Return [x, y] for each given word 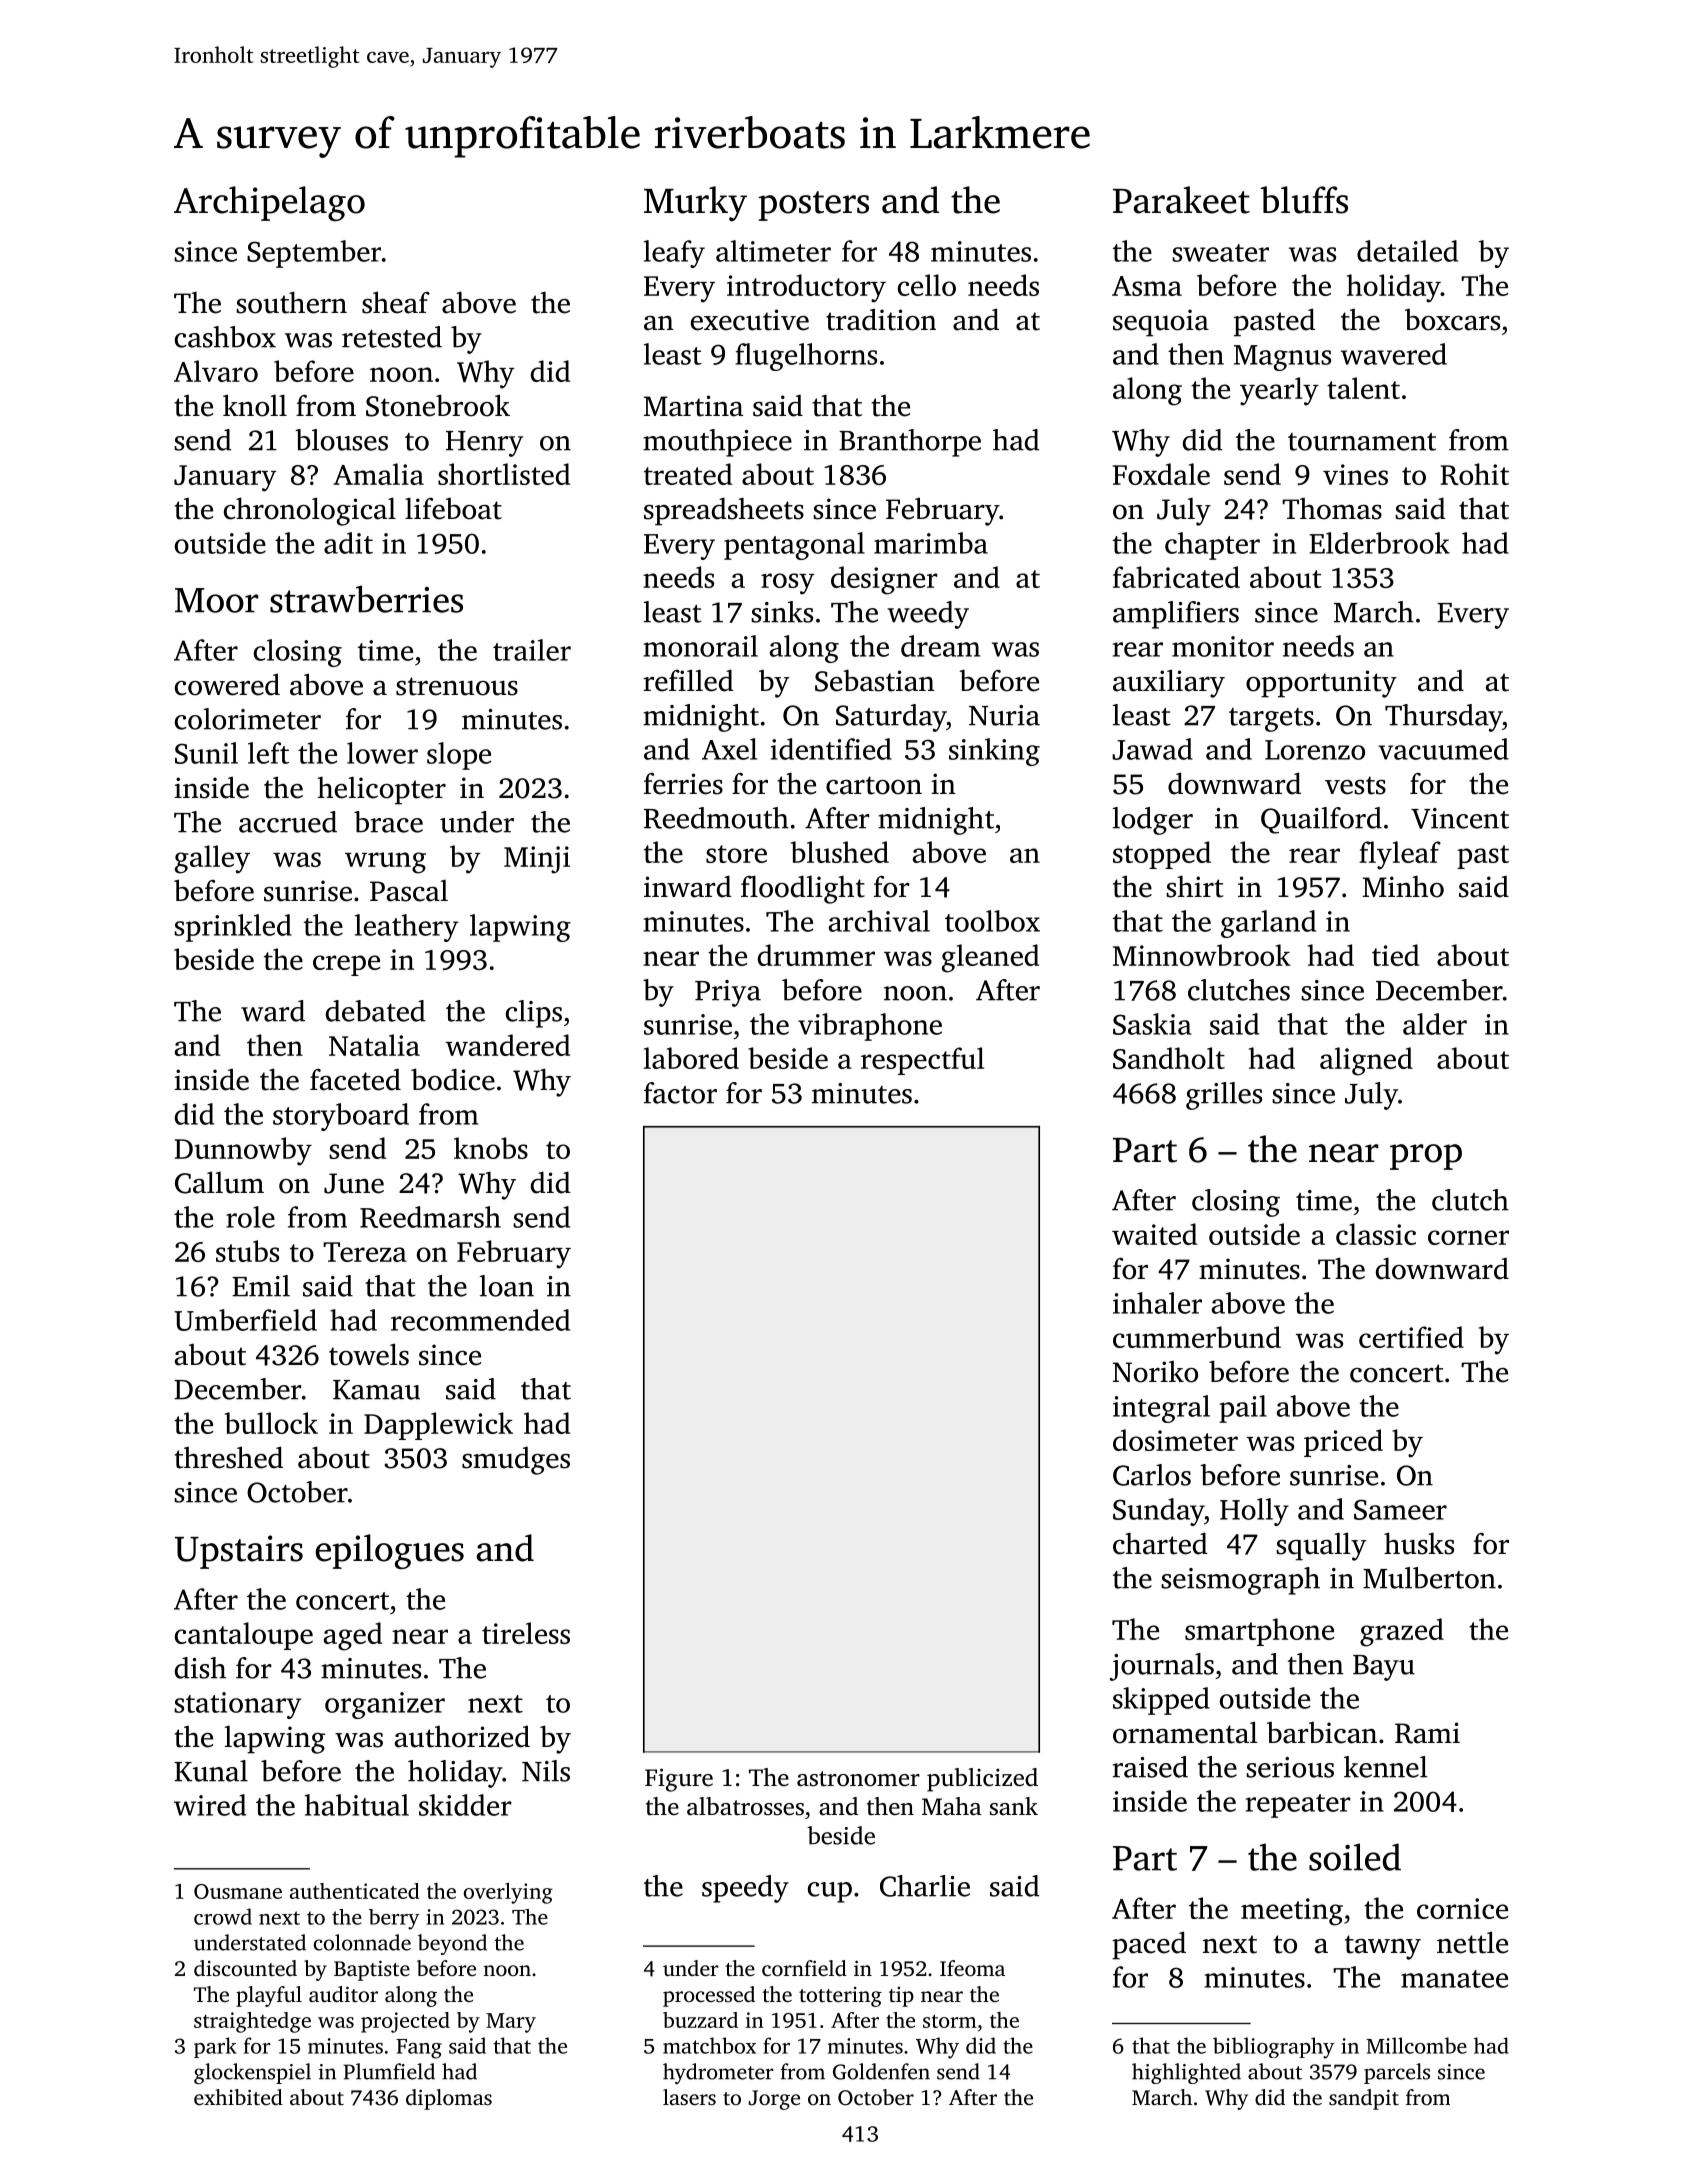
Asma [1147, 286]
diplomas [449, 2099]
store [736, 854]
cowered [227, 684]
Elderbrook [1379, 543]
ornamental [1185, 1732]
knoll [255, 405]
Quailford [1321, 820]
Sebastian [875, 680]
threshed [229, 1457]
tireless [526, 1633]
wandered [508, 1045]
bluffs [1304, 200]
